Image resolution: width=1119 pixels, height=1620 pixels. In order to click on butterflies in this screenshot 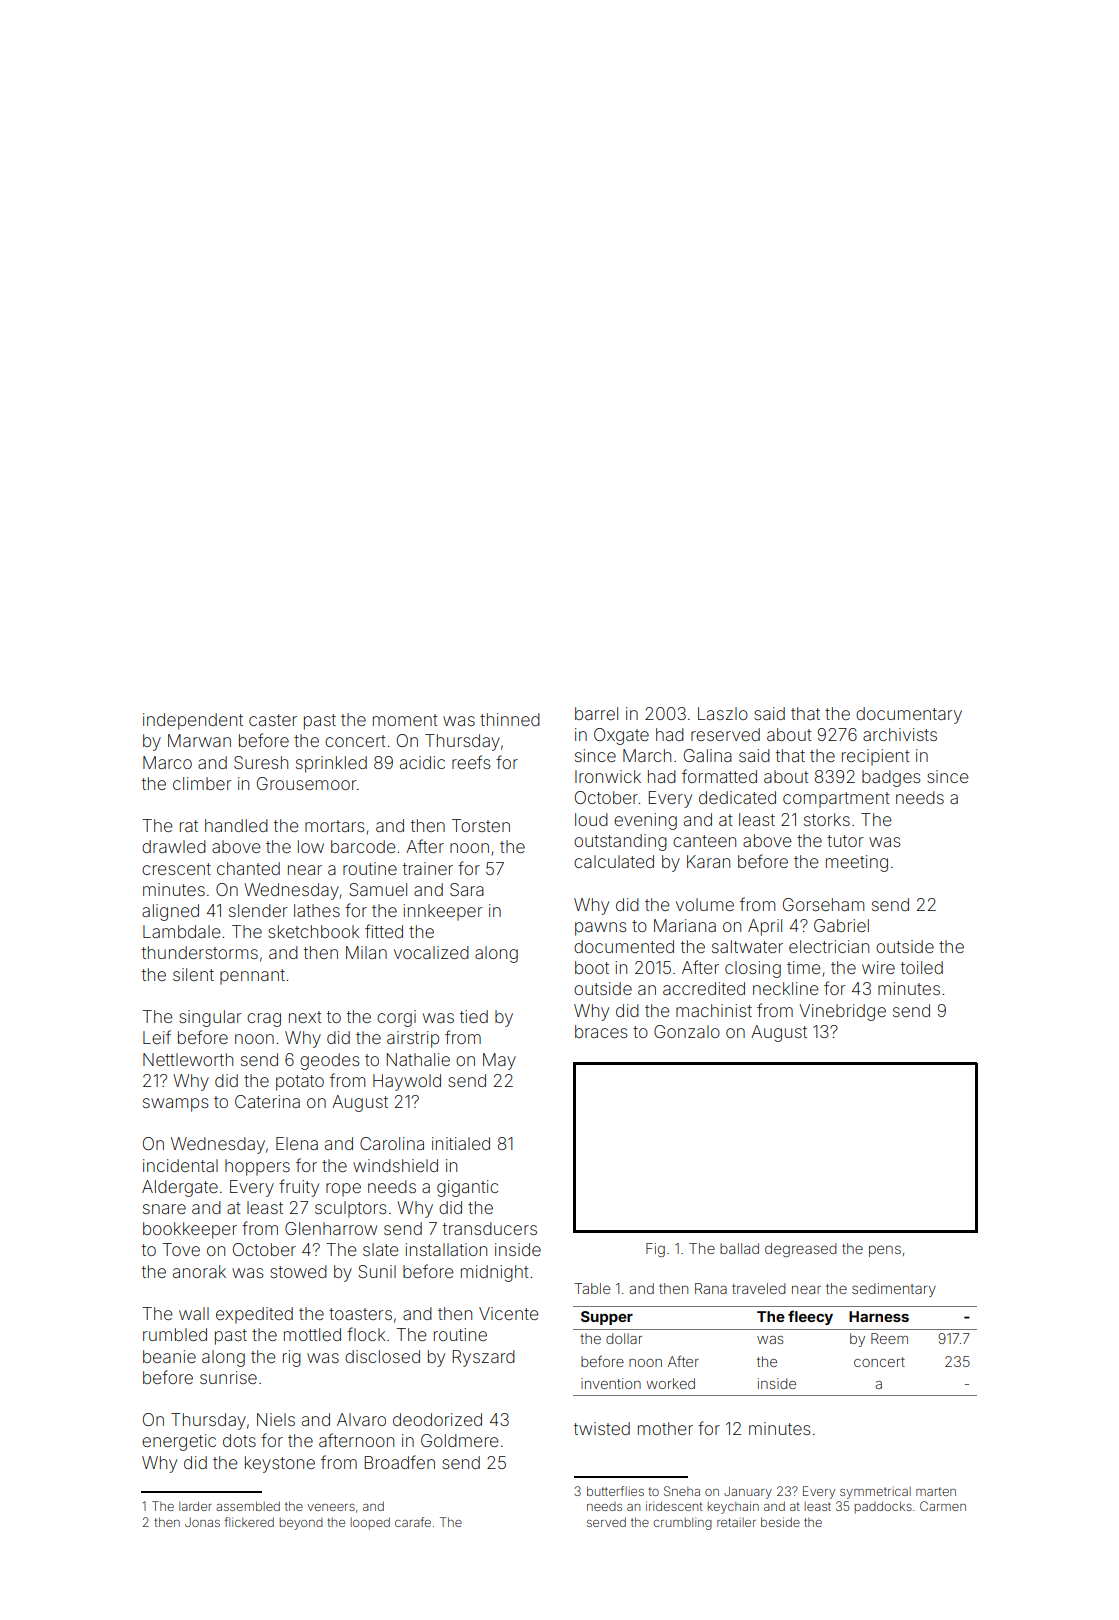, I will do `click(615, 1491)`.
